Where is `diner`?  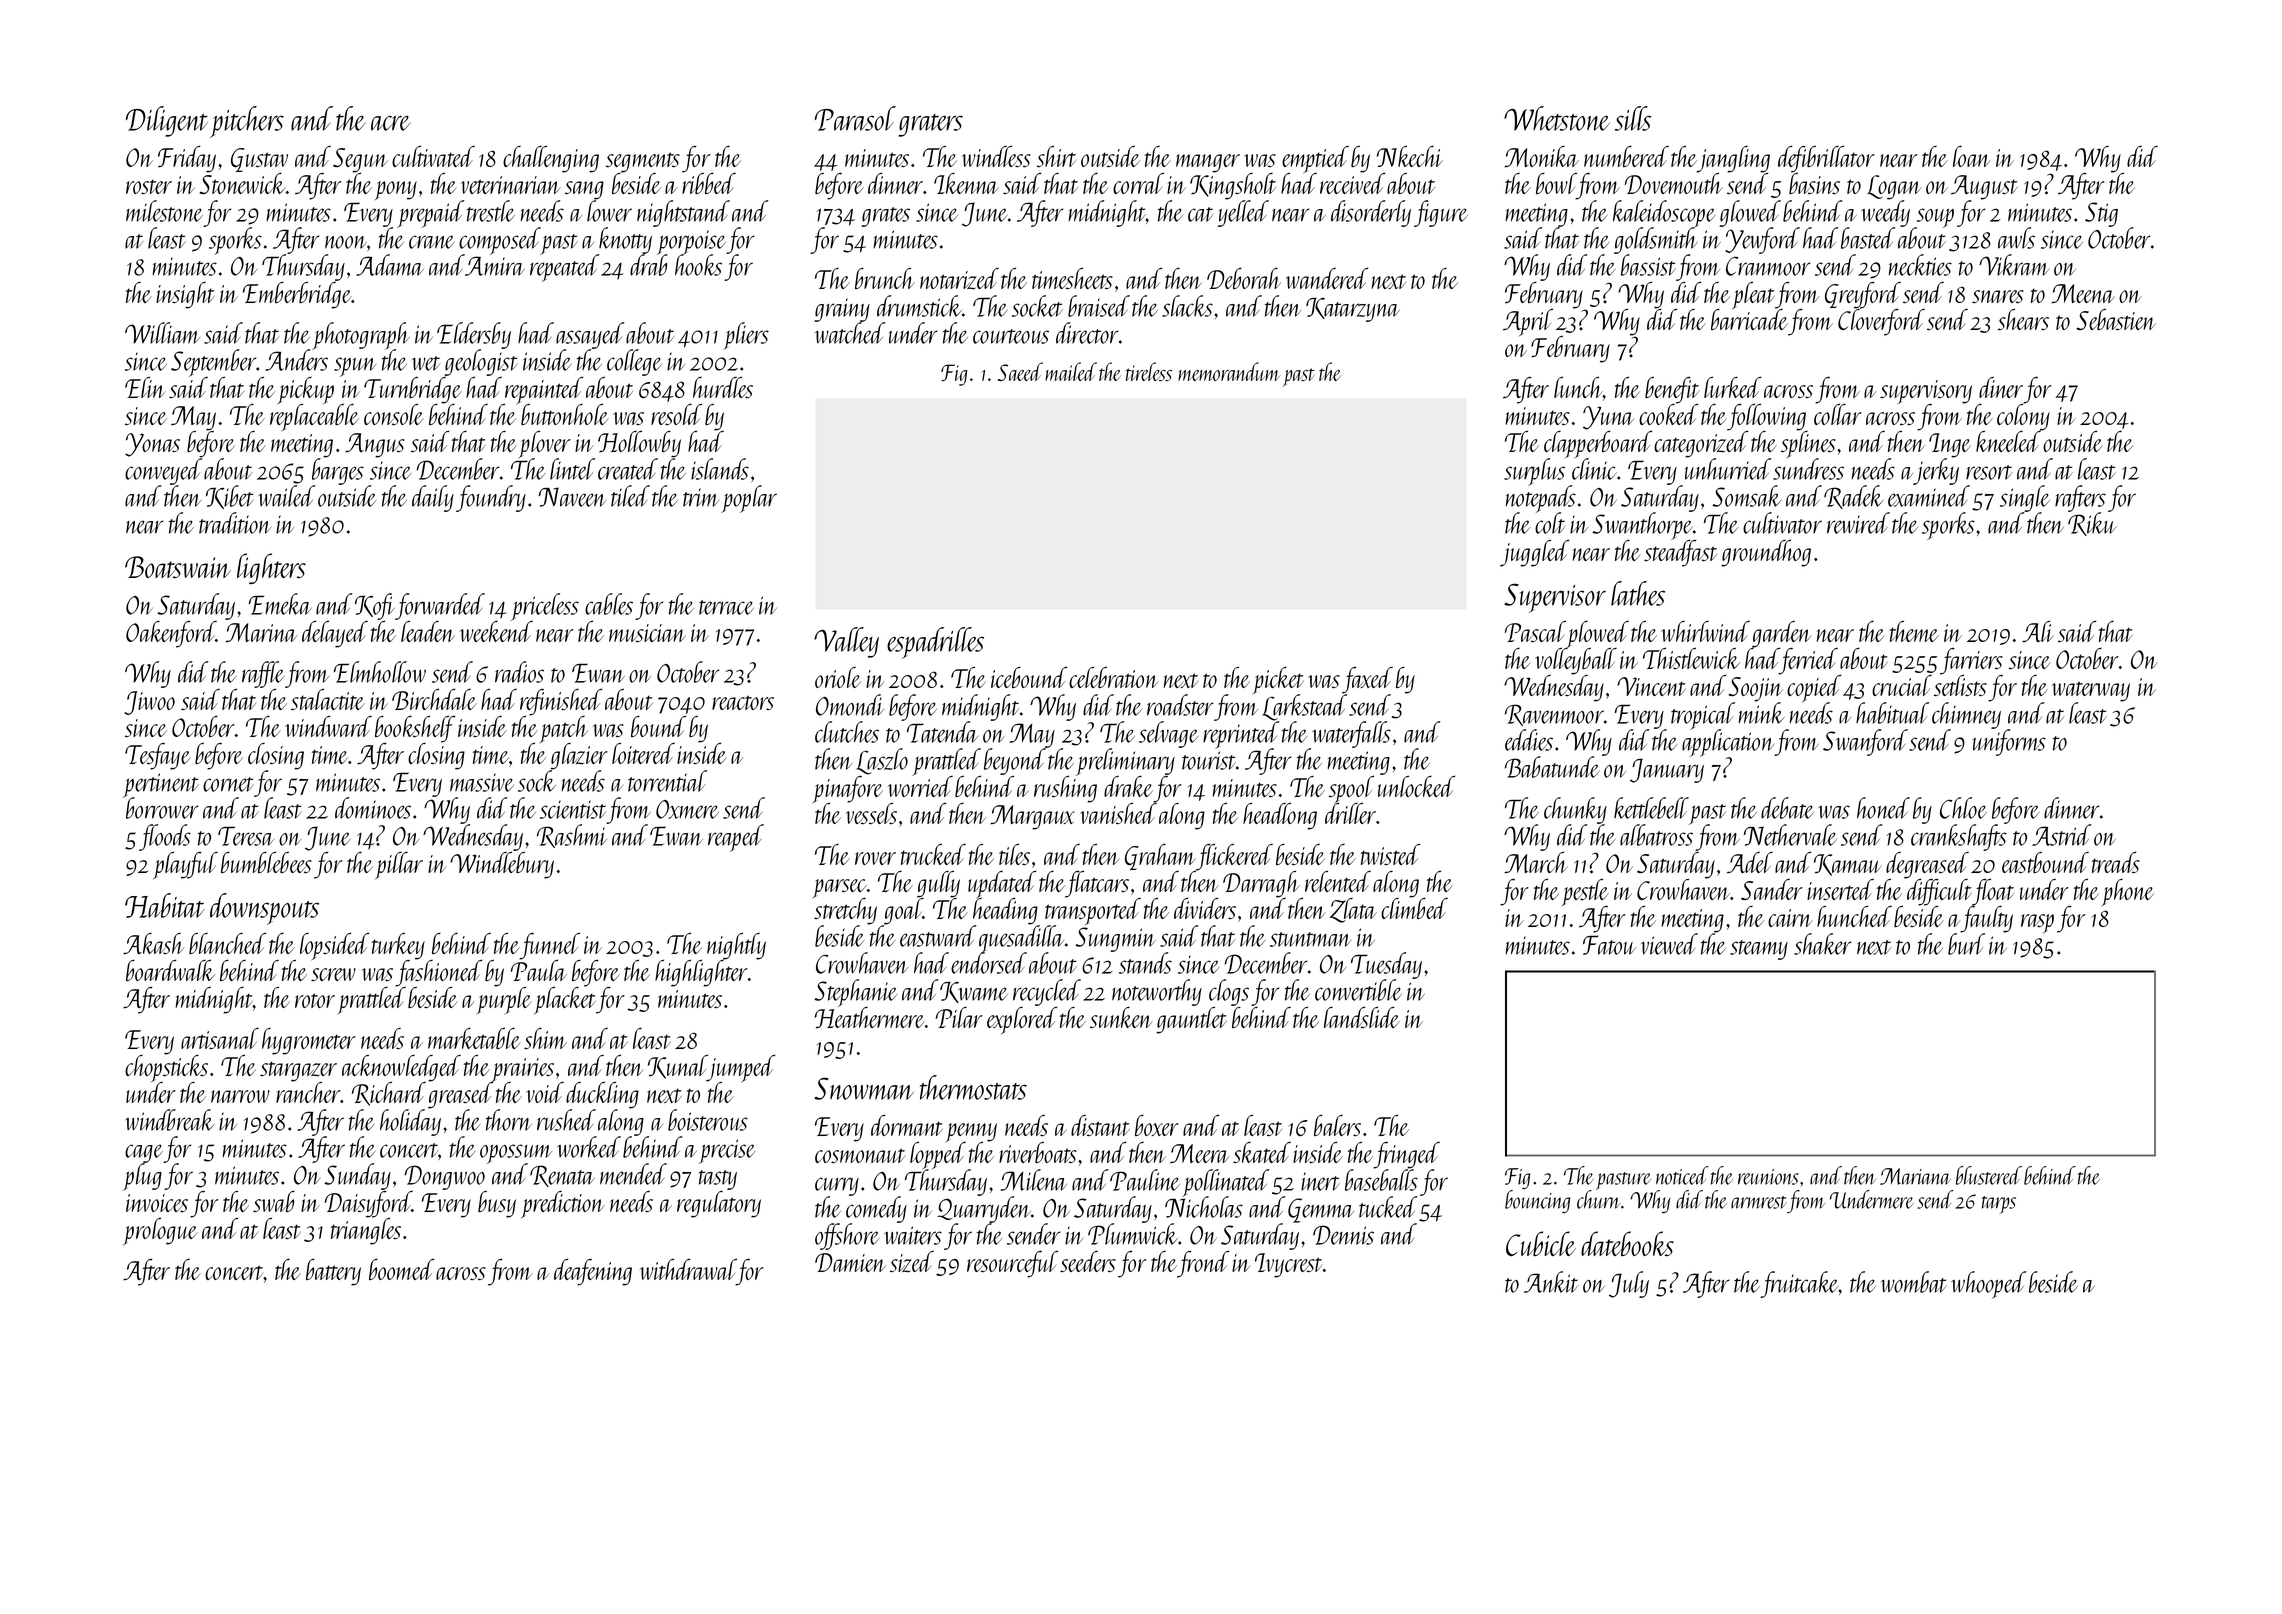
diner is located at coordinates (2001, 387).
